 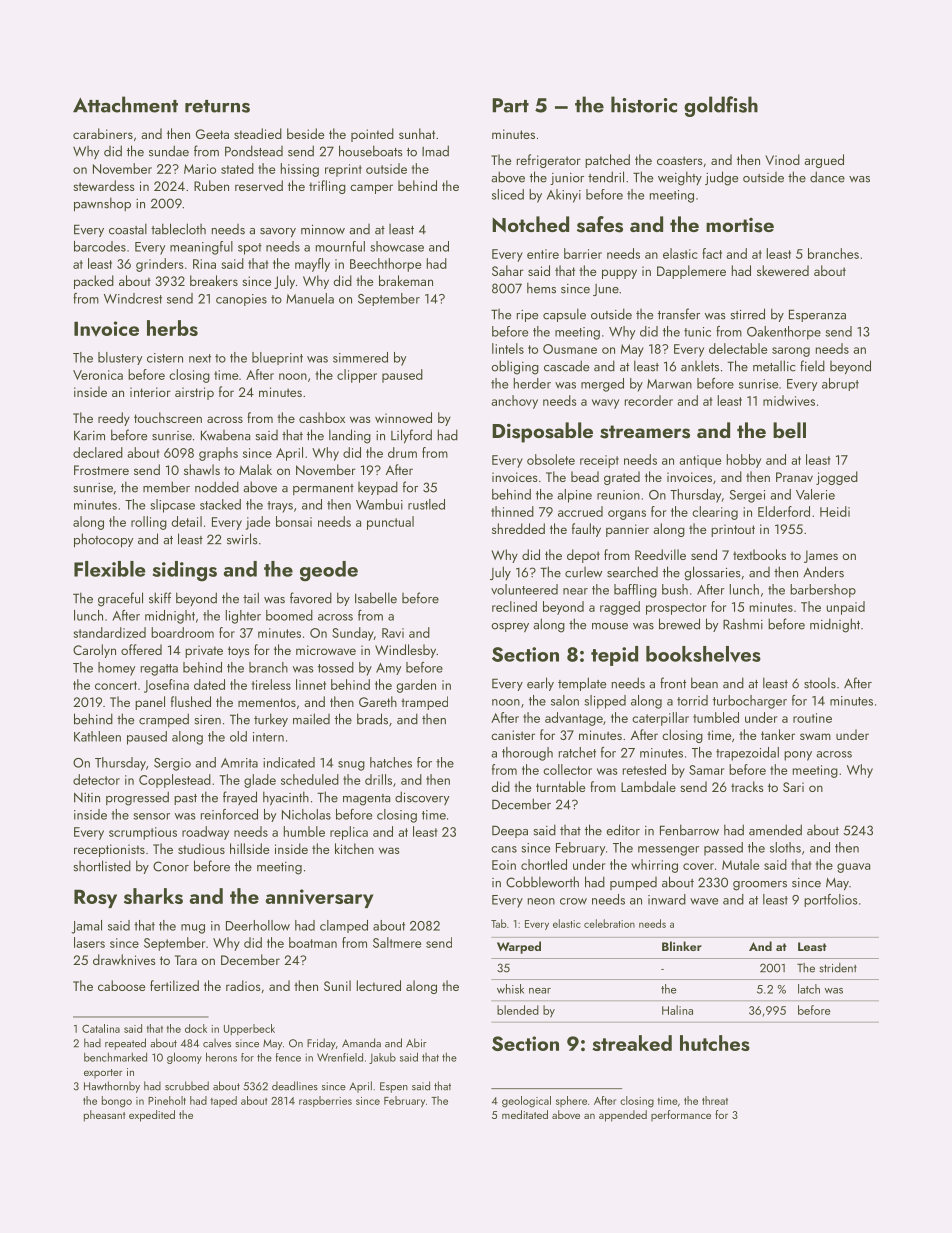 What do you see at coordinates (542, 882) in the image?
I see `Cobbleworth` at bounding box center [542, 882].
